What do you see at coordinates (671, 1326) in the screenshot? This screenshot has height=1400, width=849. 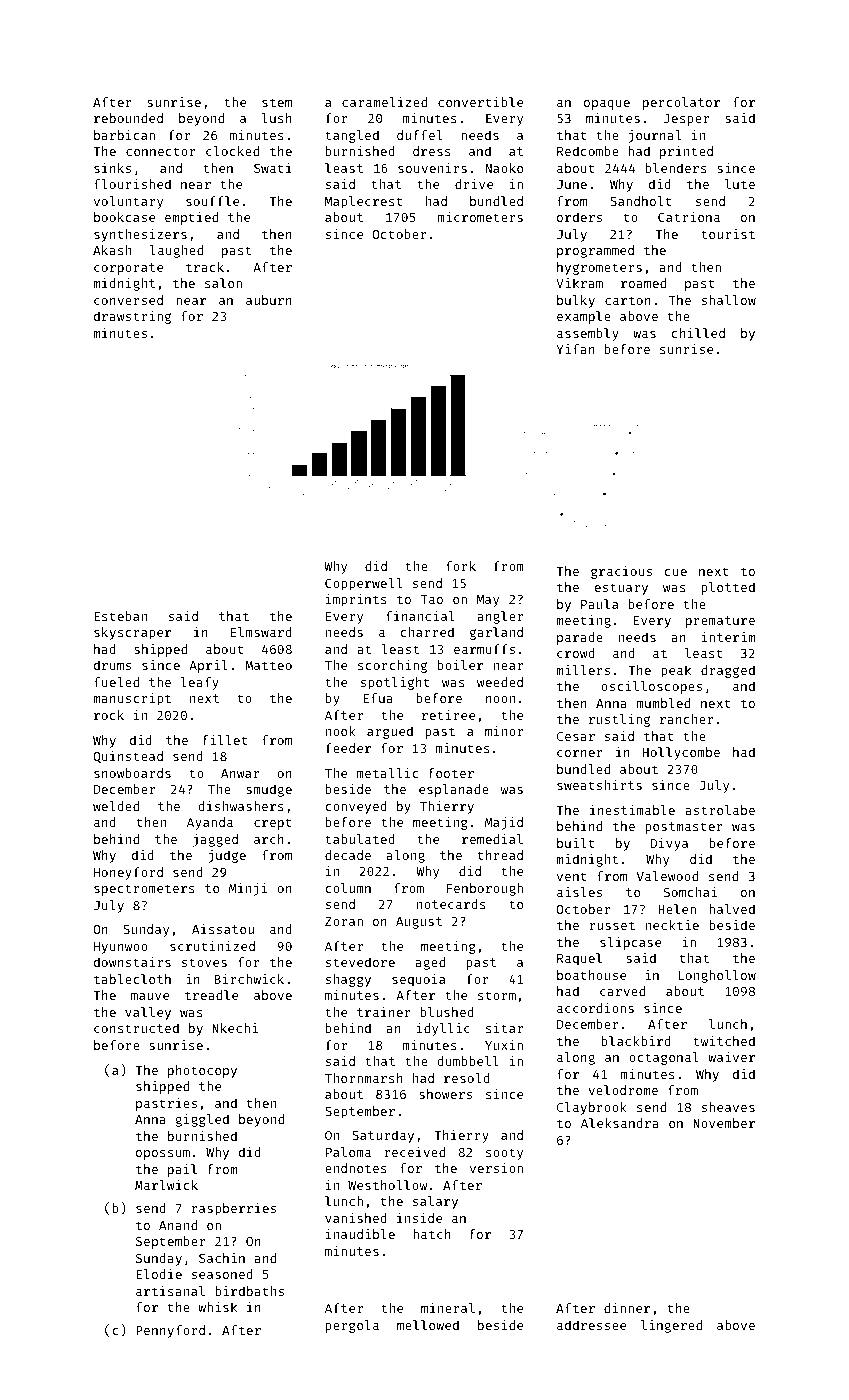 I see `lingered` at bounding box center [671, 1326].
